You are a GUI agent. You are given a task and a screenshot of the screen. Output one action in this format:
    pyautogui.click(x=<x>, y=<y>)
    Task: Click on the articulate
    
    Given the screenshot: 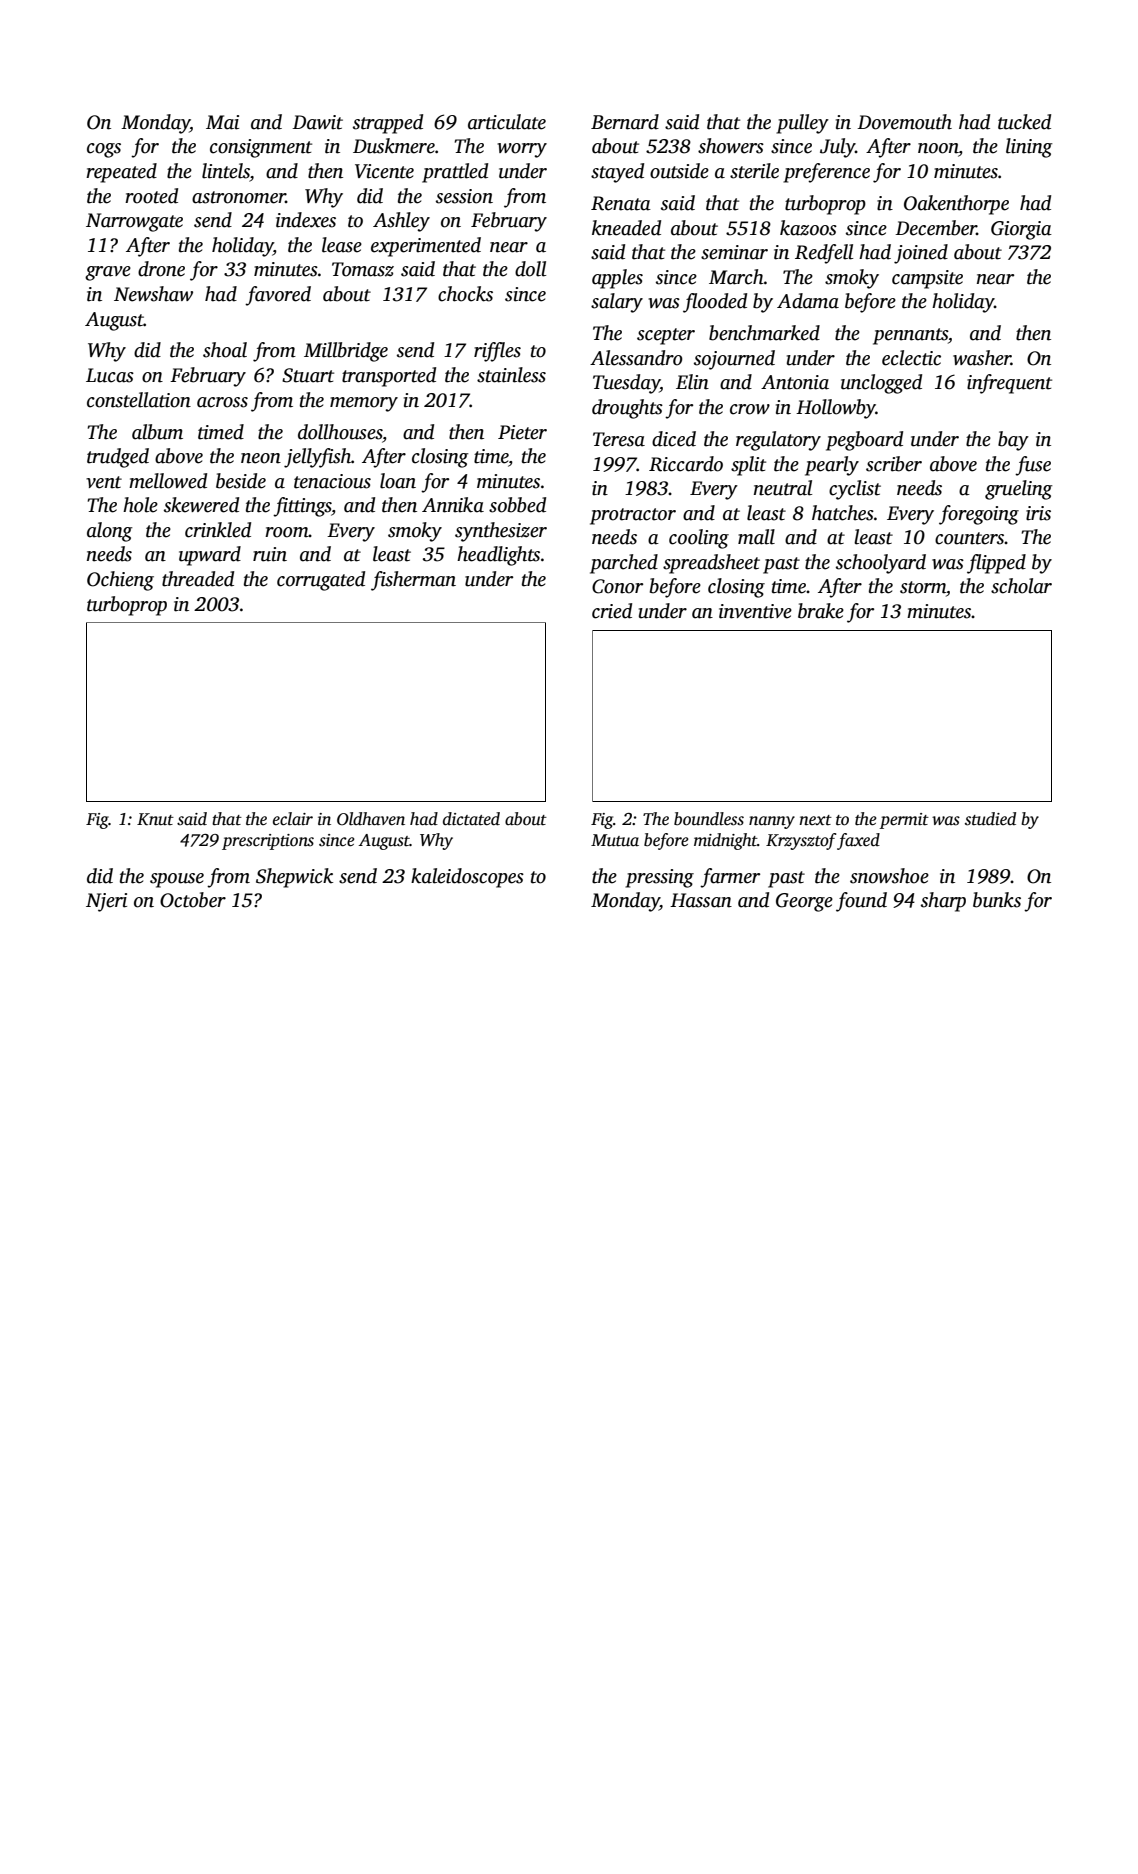 What is the action you would take?
    pyautogui.click(x=507, y=122)
